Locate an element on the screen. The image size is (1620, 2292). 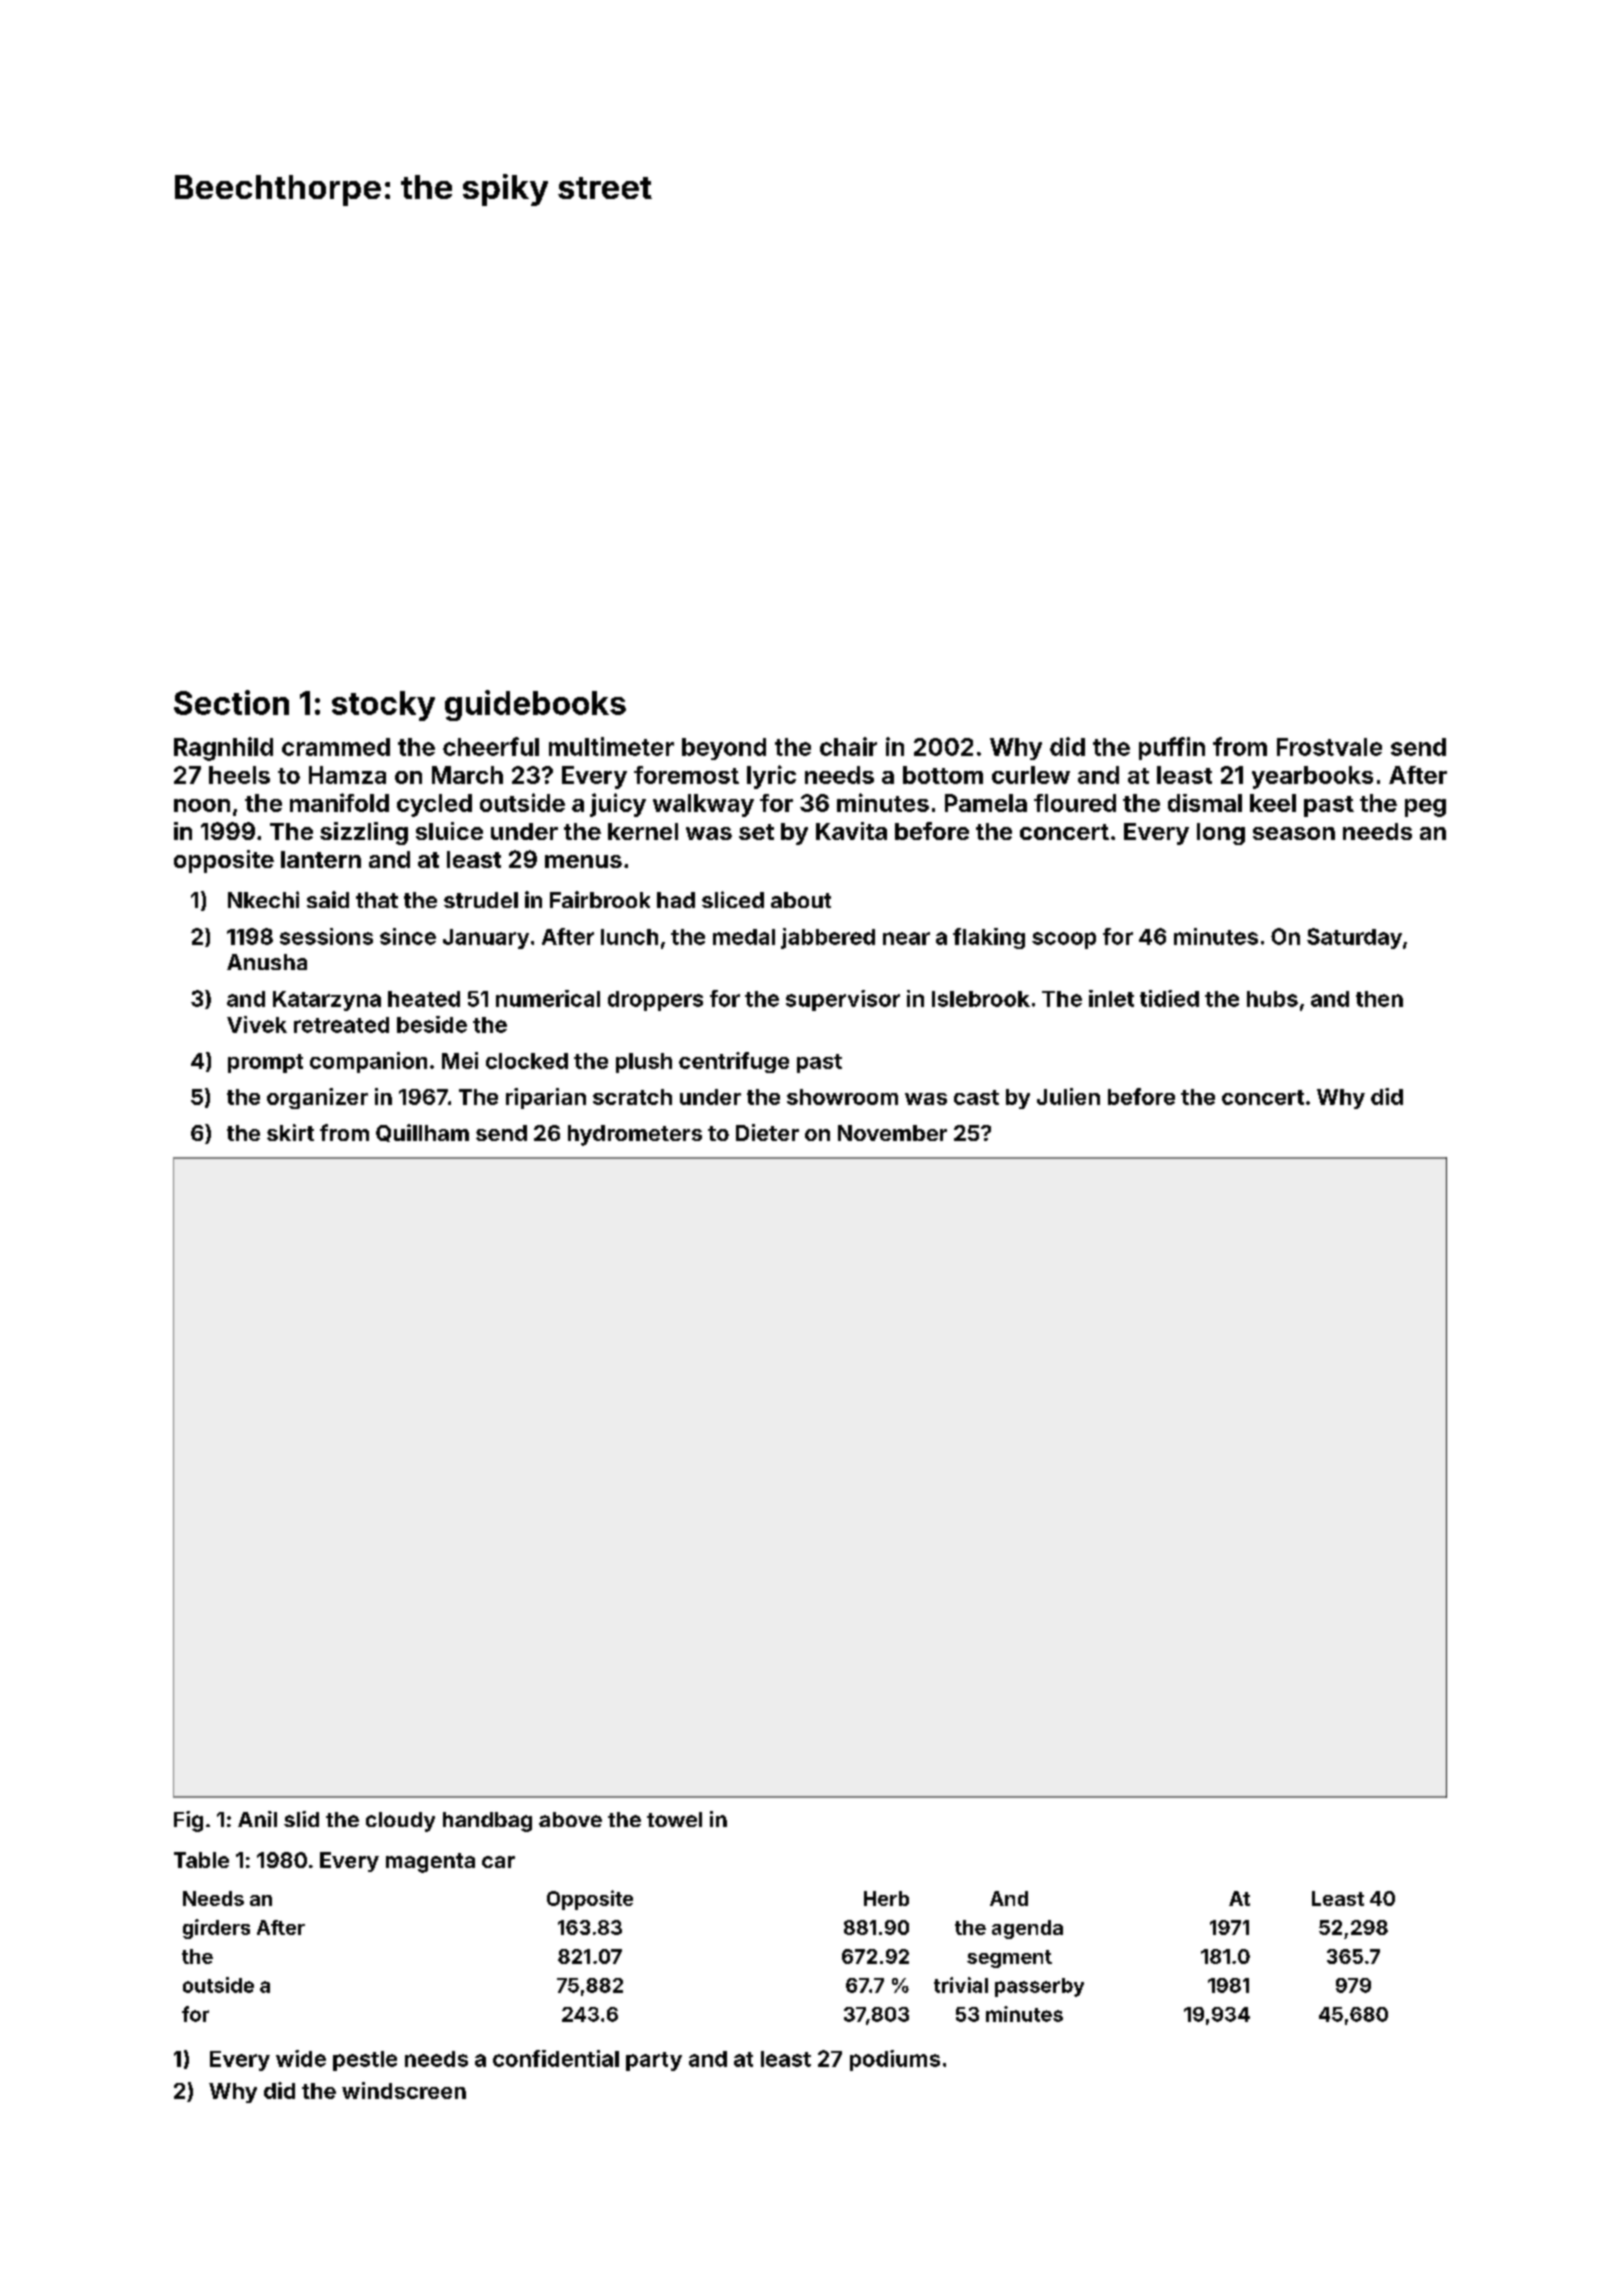
windscreen is located at coordinates (404, 2090).
